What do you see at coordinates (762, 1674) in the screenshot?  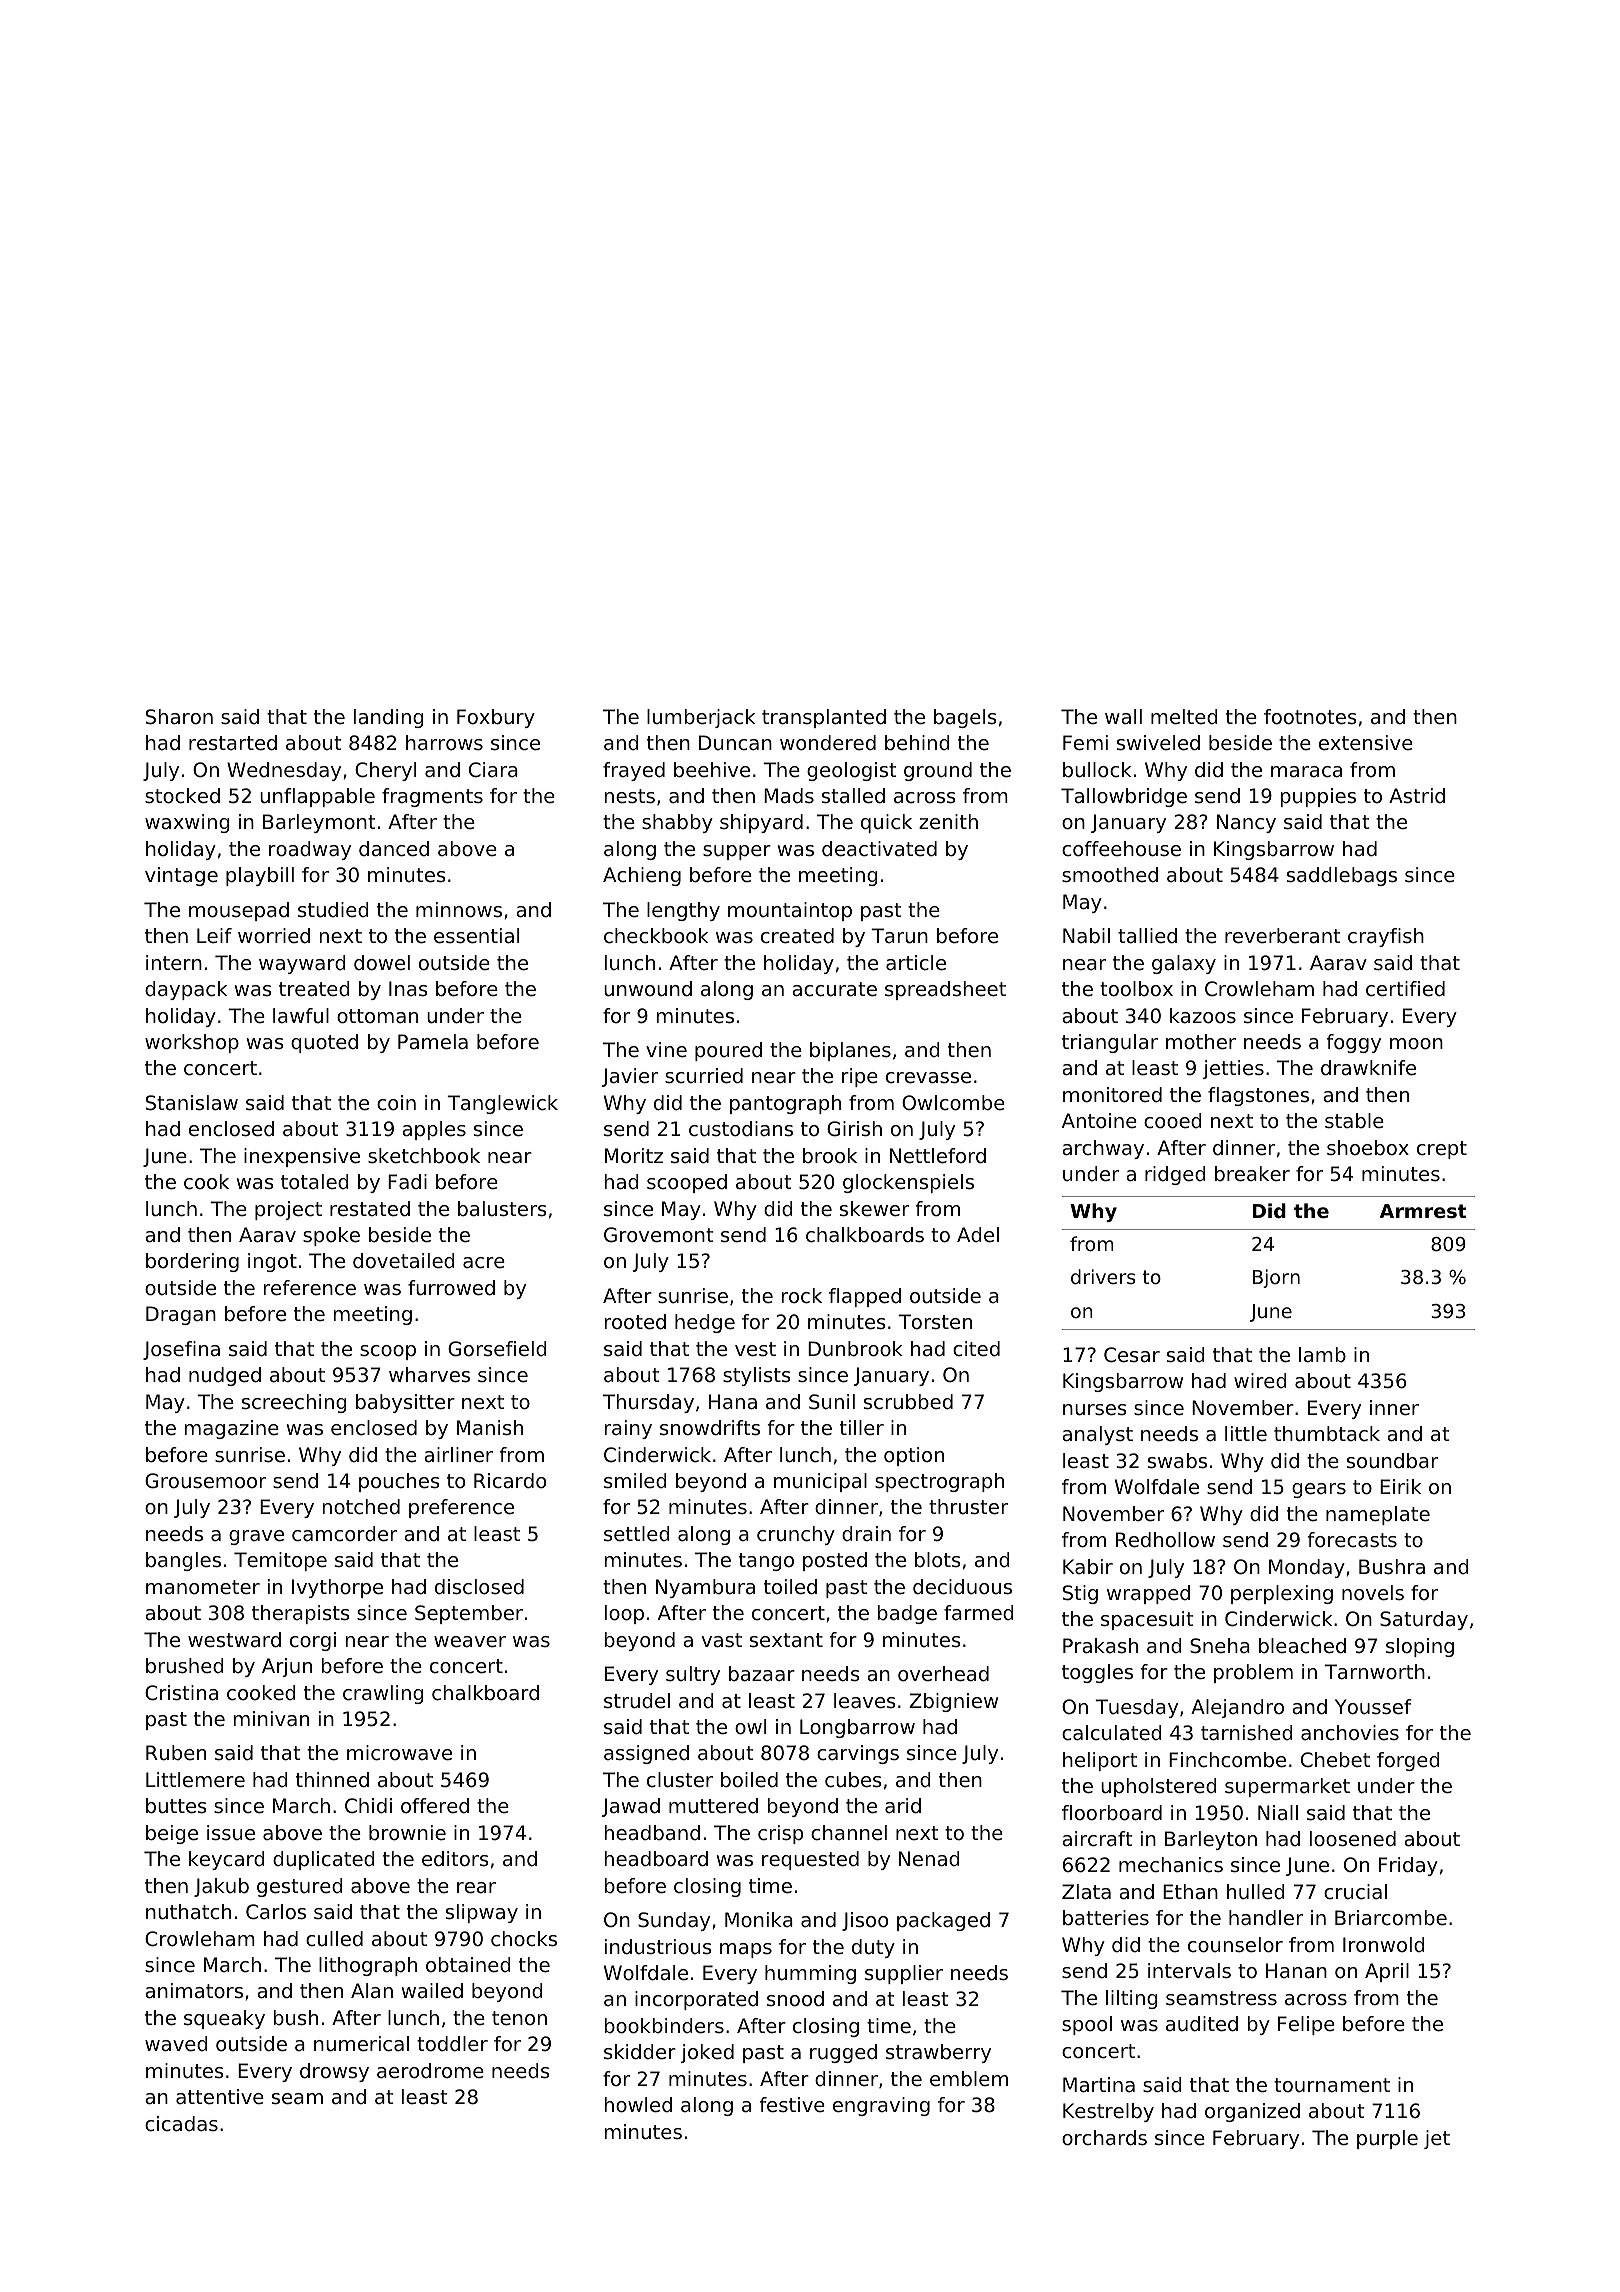 I see `bazaar` at bounding box center [762, 1674].
